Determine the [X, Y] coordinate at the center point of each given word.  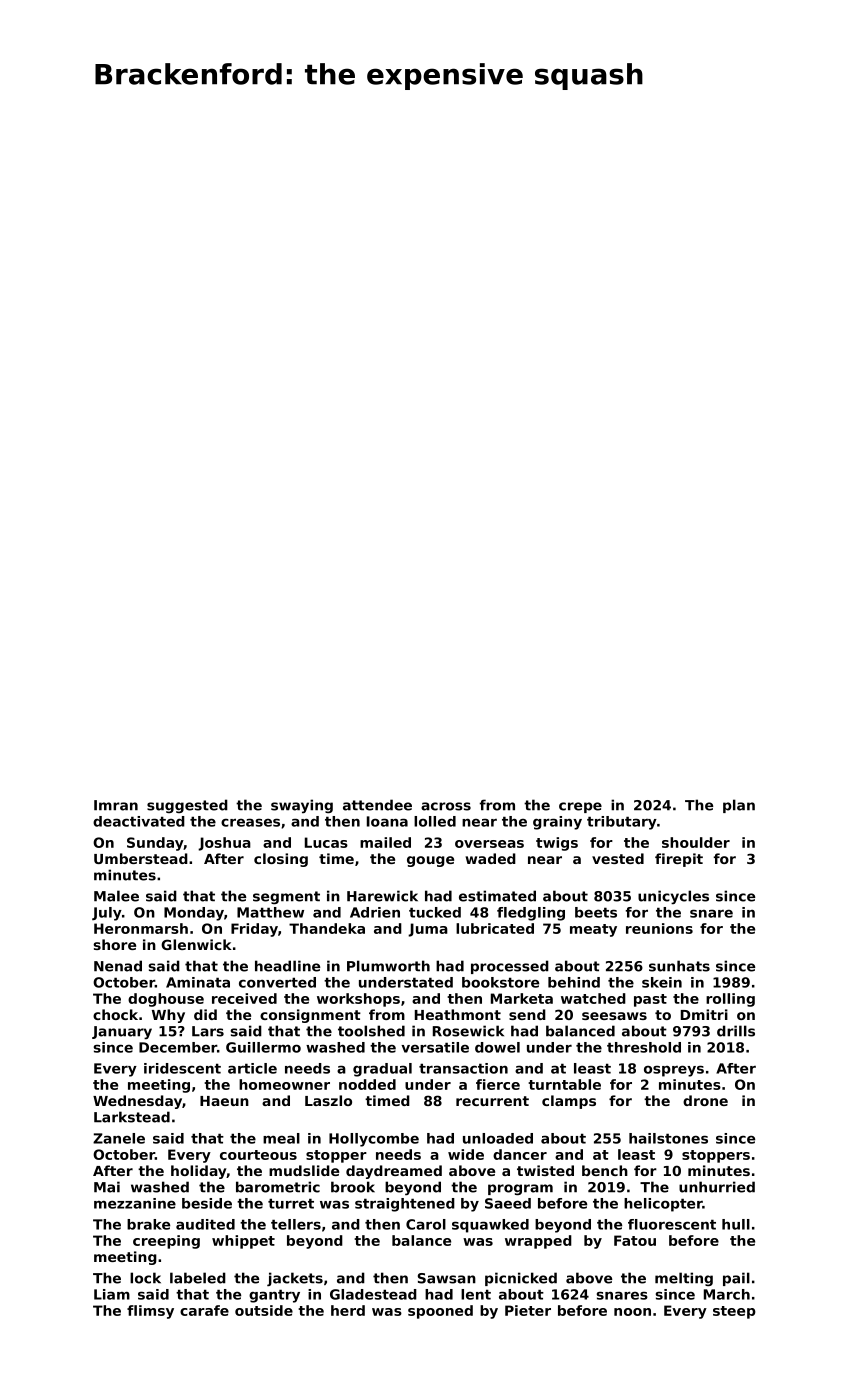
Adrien [375, 912]
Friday [254, 930]
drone [705, 1100]
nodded [367, 1084]
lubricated [495, 928]
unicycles [673, 897]
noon [632, 1312]
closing [281, 860]
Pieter [528, 1310]
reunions [659, 928]
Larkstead [132, 1117]
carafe [204, 1310]
